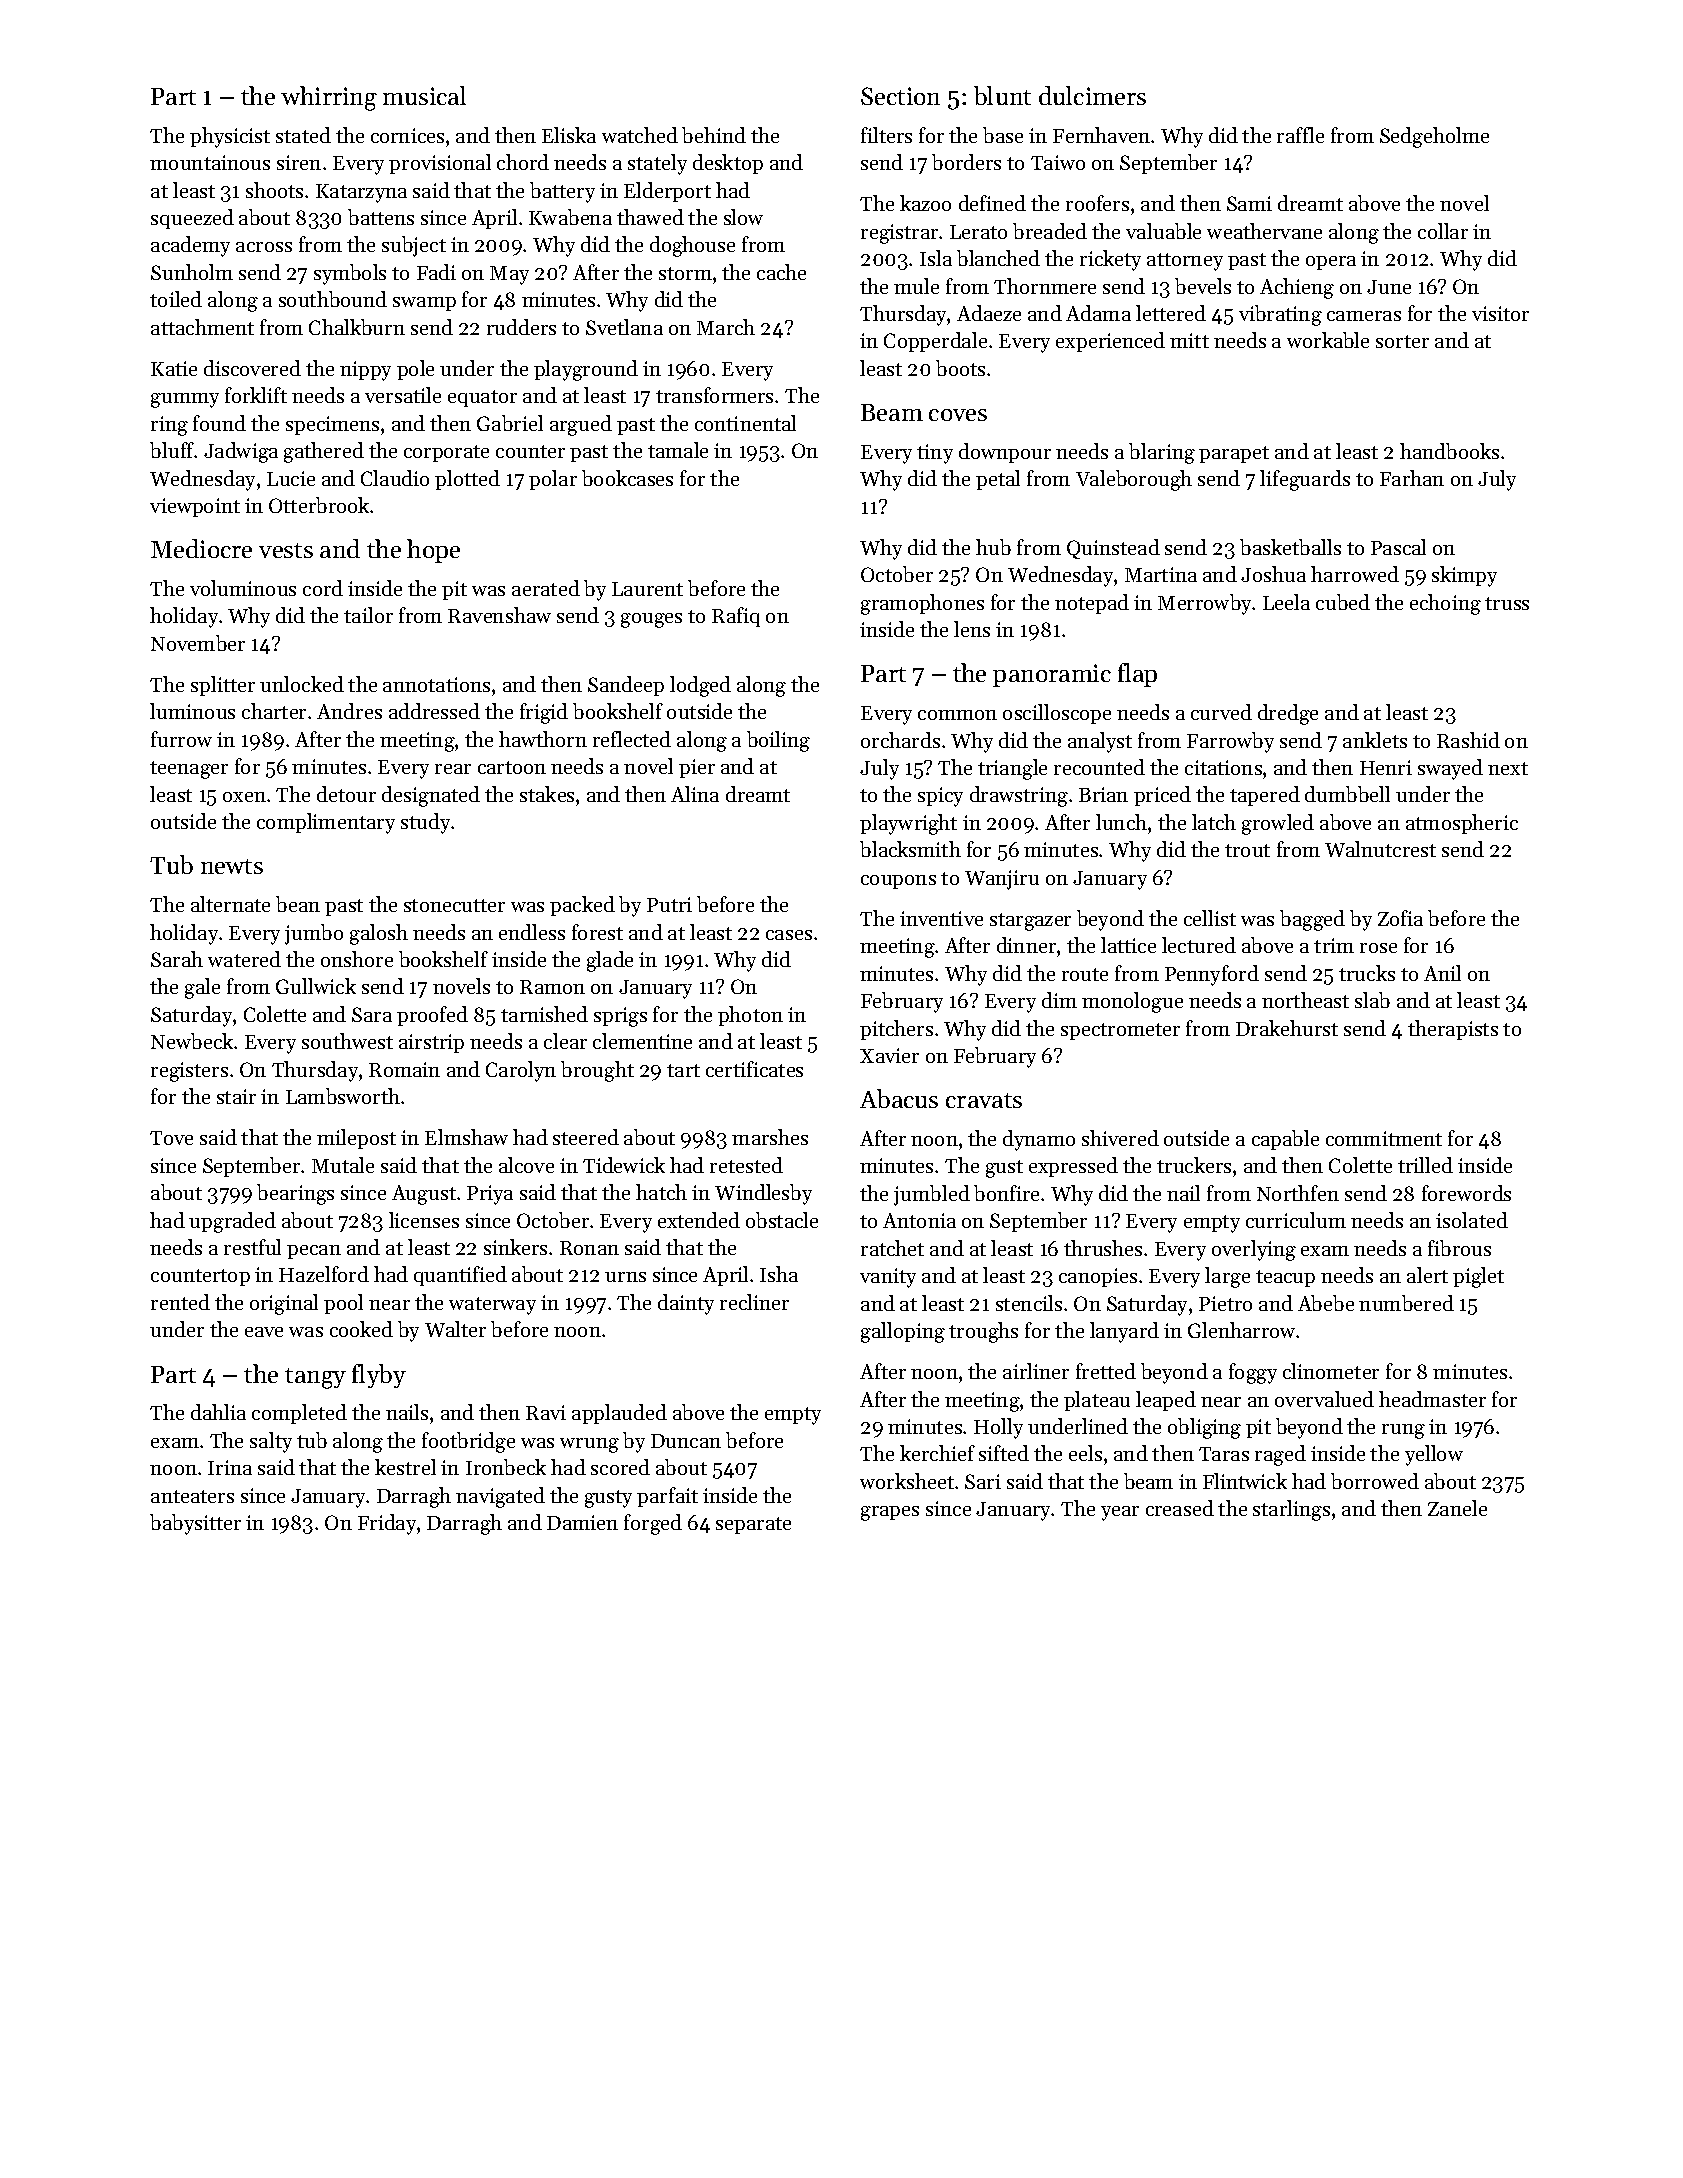 Image resolution: width=1683 pixels, height=2178 pixels. Describe the element at coordinates (686, 1304) in the document. I see `dainty` at that location.
